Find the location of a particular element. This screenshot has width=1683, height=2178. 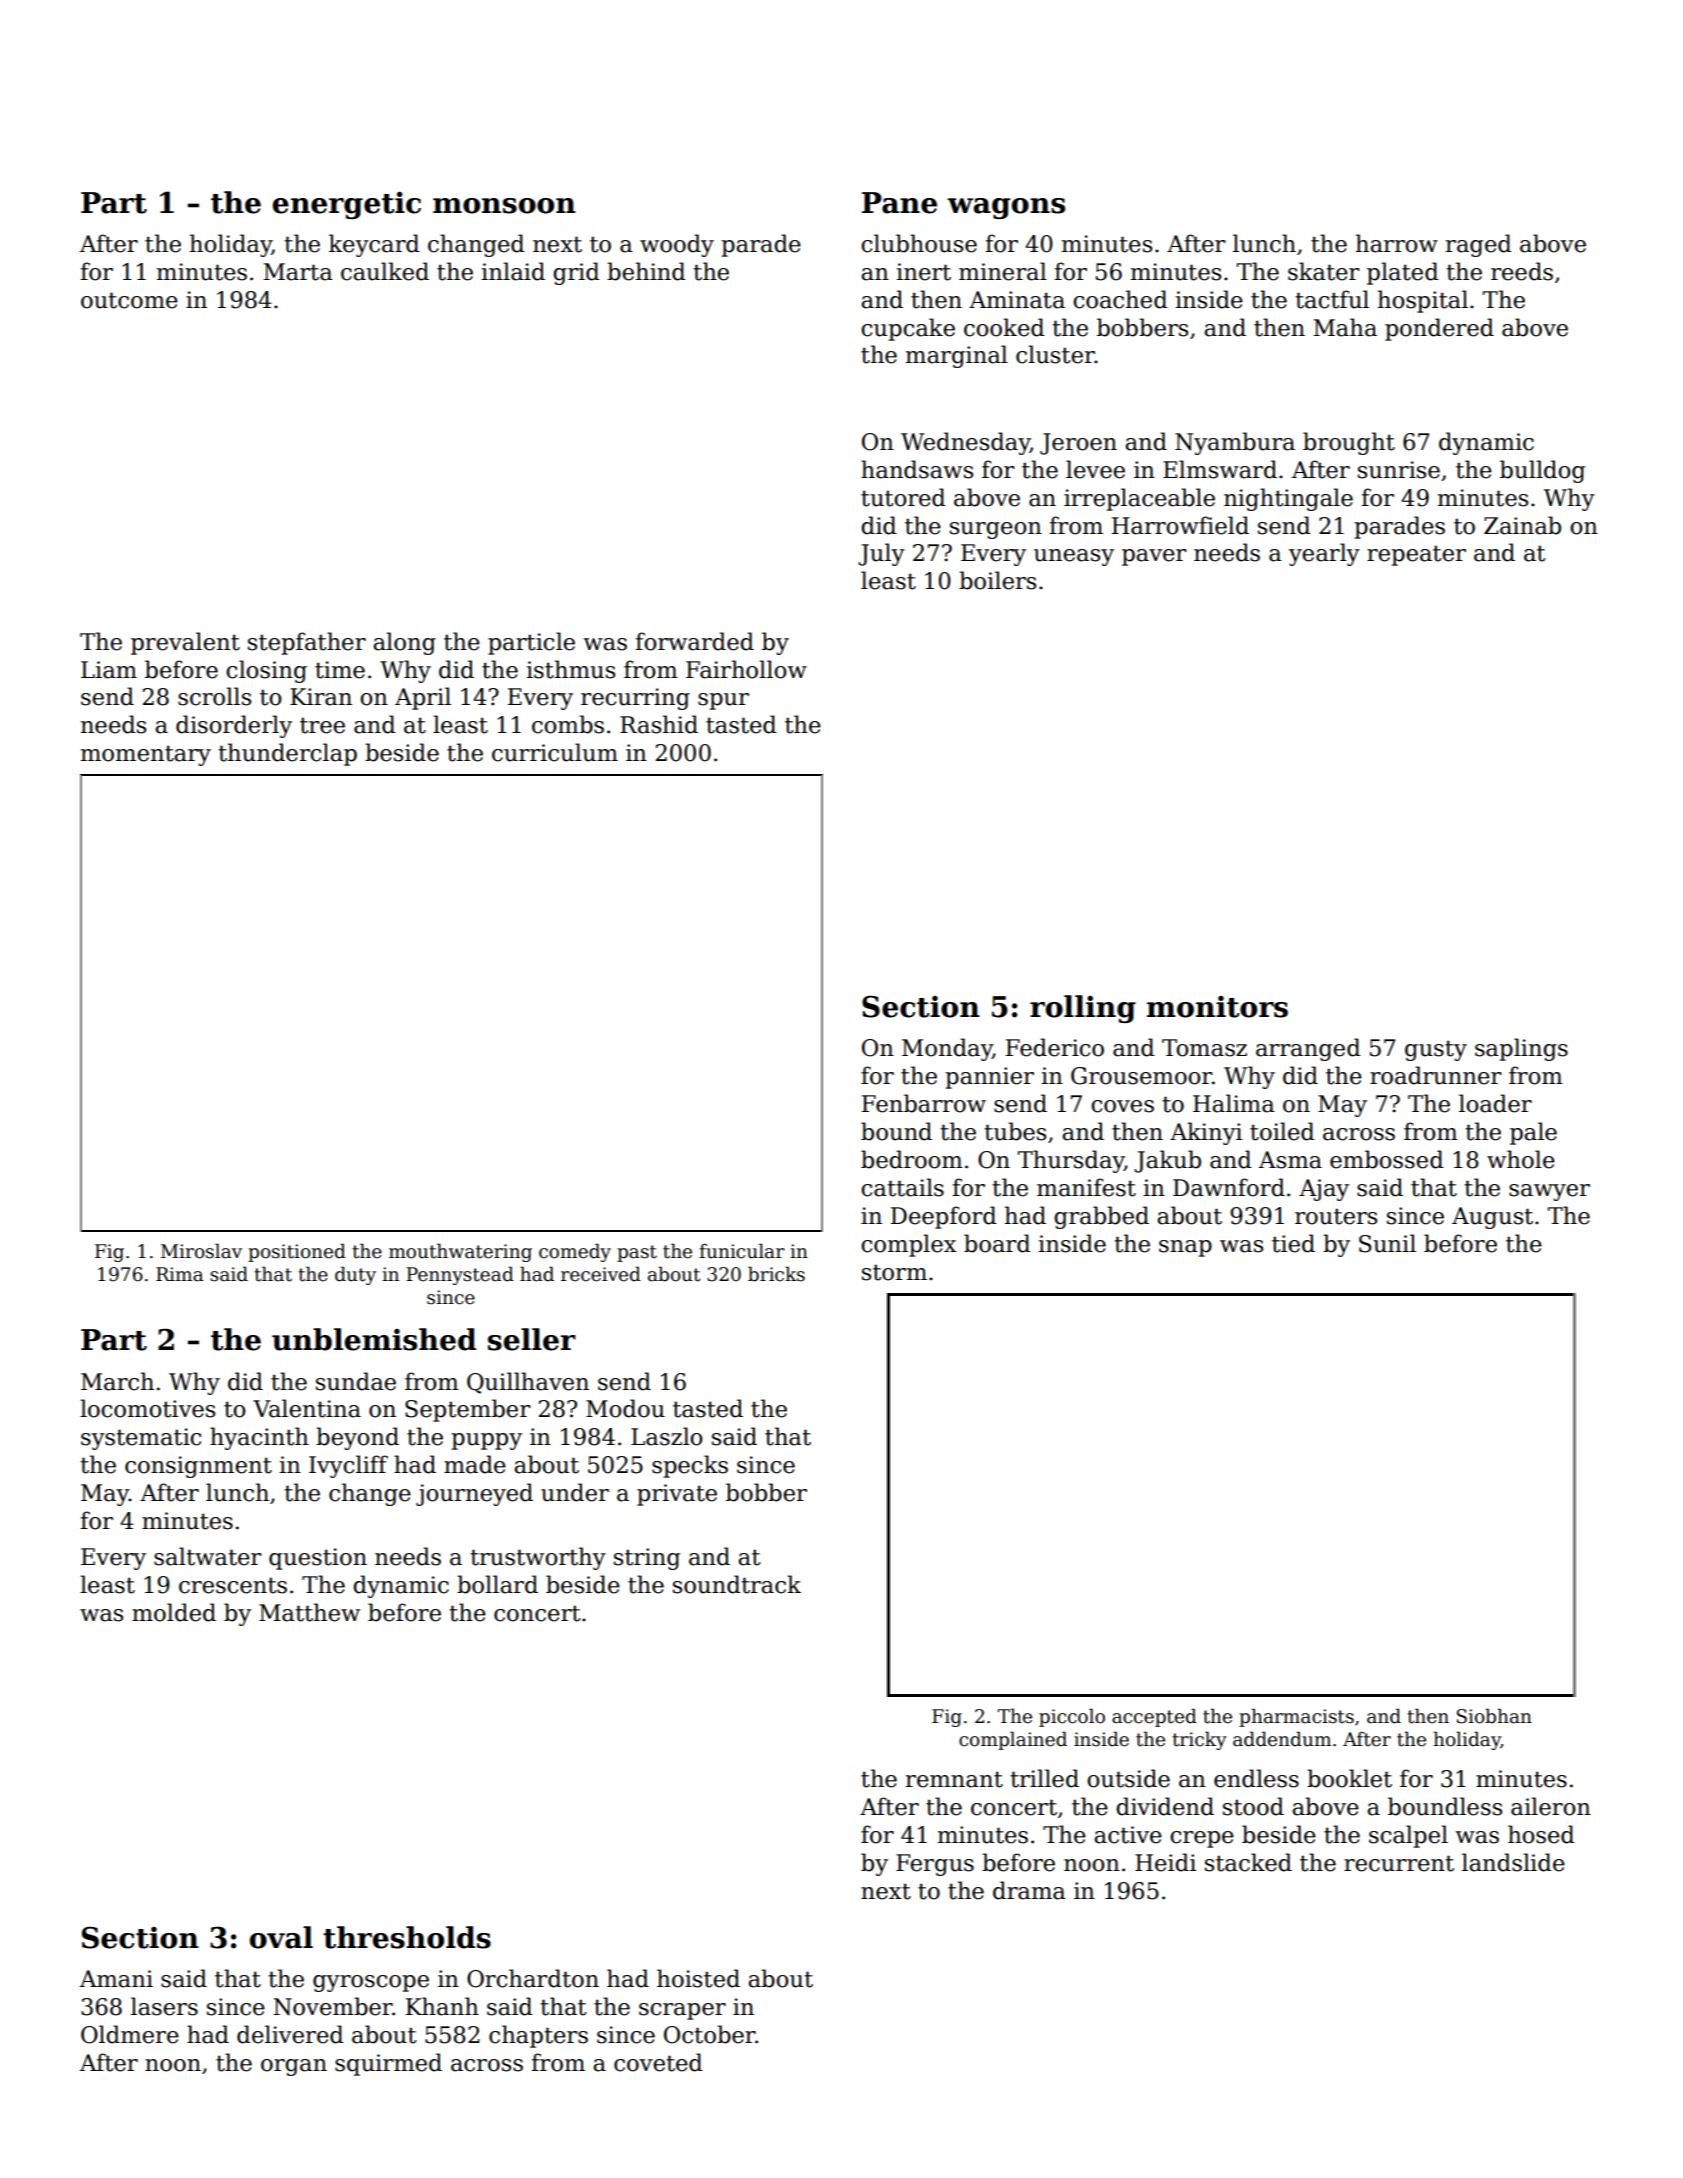

Oldmere is located at coordinates (130, 2034).
